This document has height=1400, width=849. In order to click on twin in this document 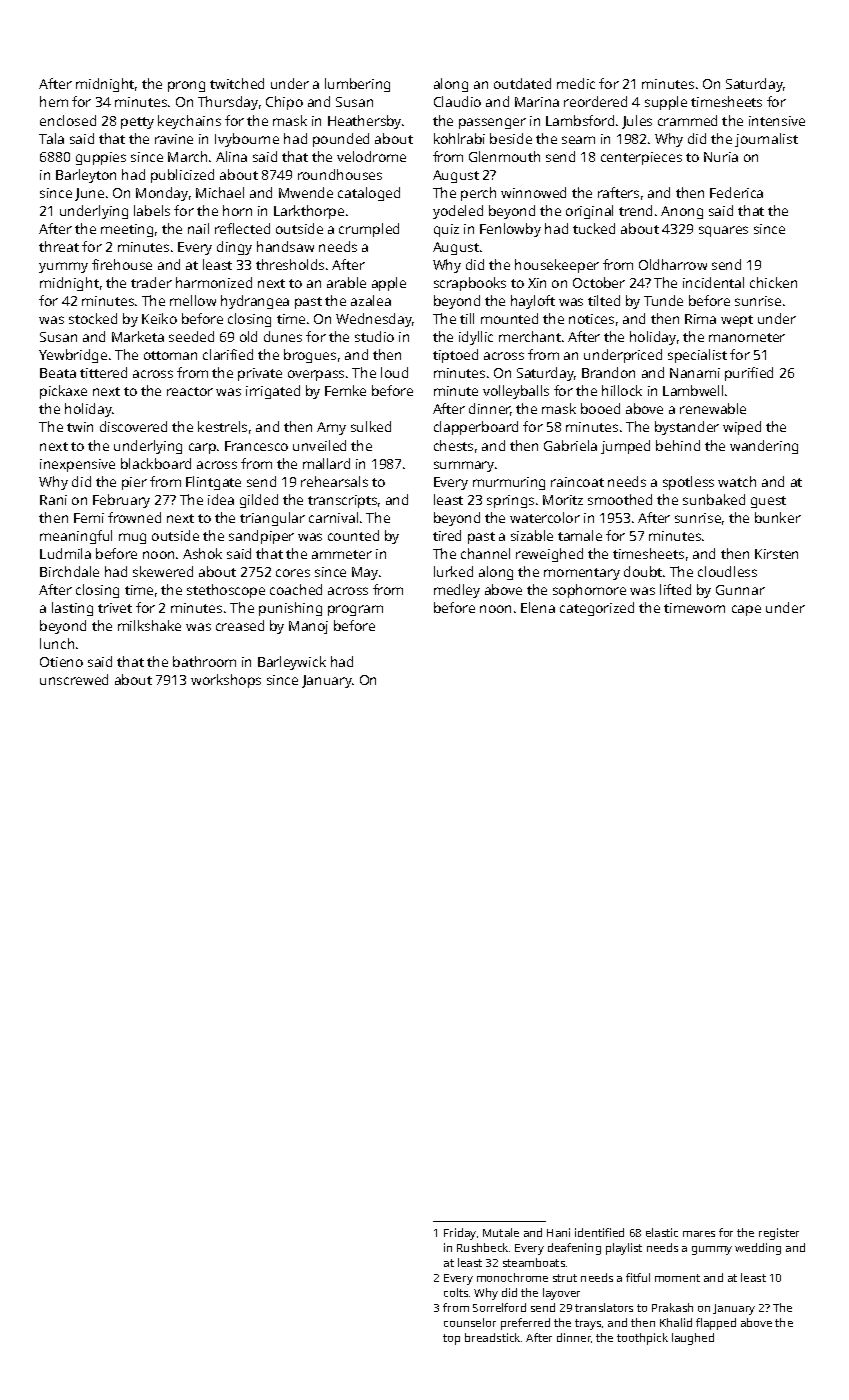, I will do `click(80, 427)`.
